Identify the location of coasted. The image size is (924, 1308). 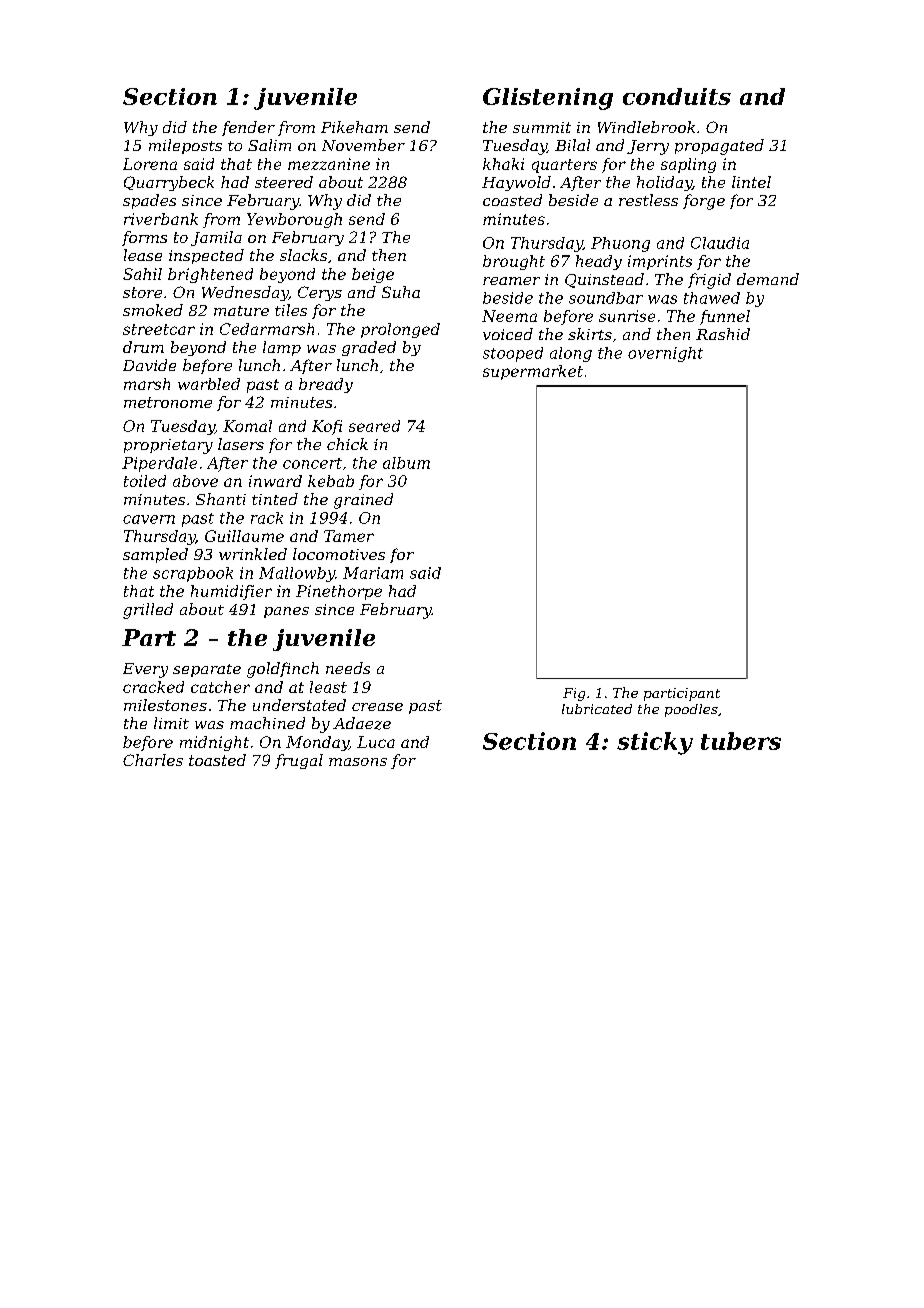
(512, 200).
